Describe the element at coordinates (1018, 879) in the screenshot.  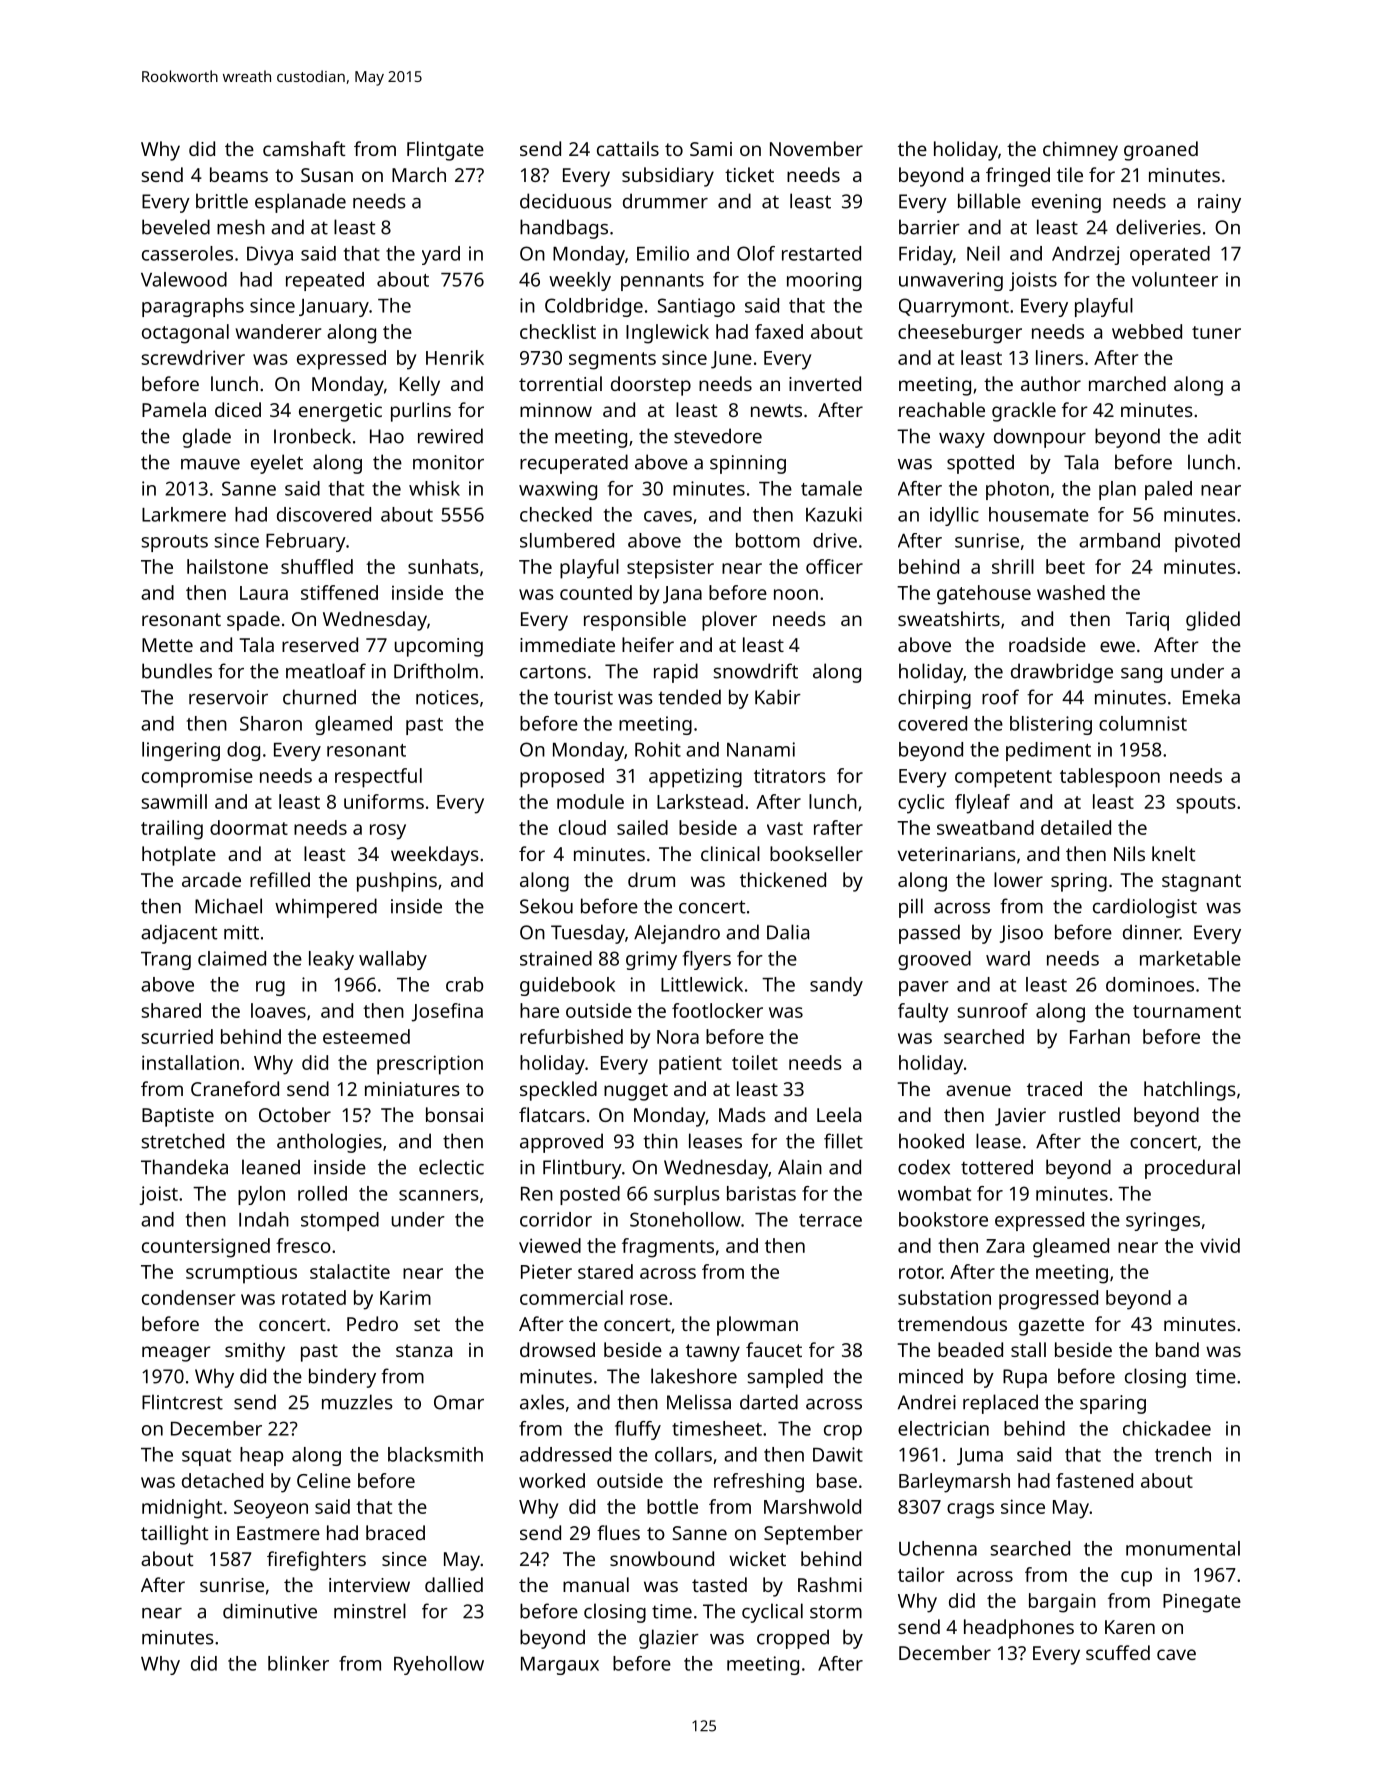
I see `lower` at that location.
